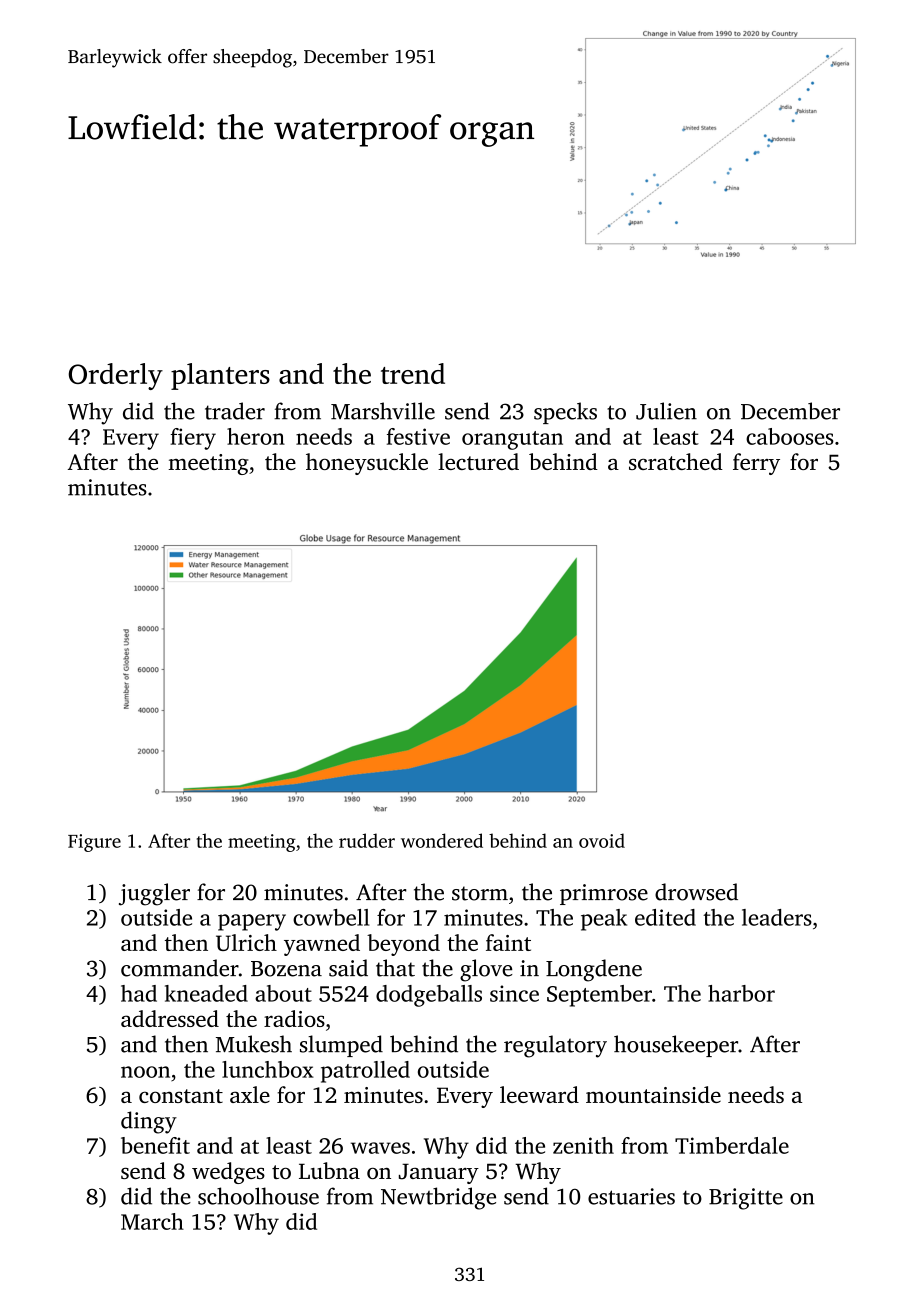 This screenshot has height=1316, width=908. I want to click on wondered, so click(442, 840).
